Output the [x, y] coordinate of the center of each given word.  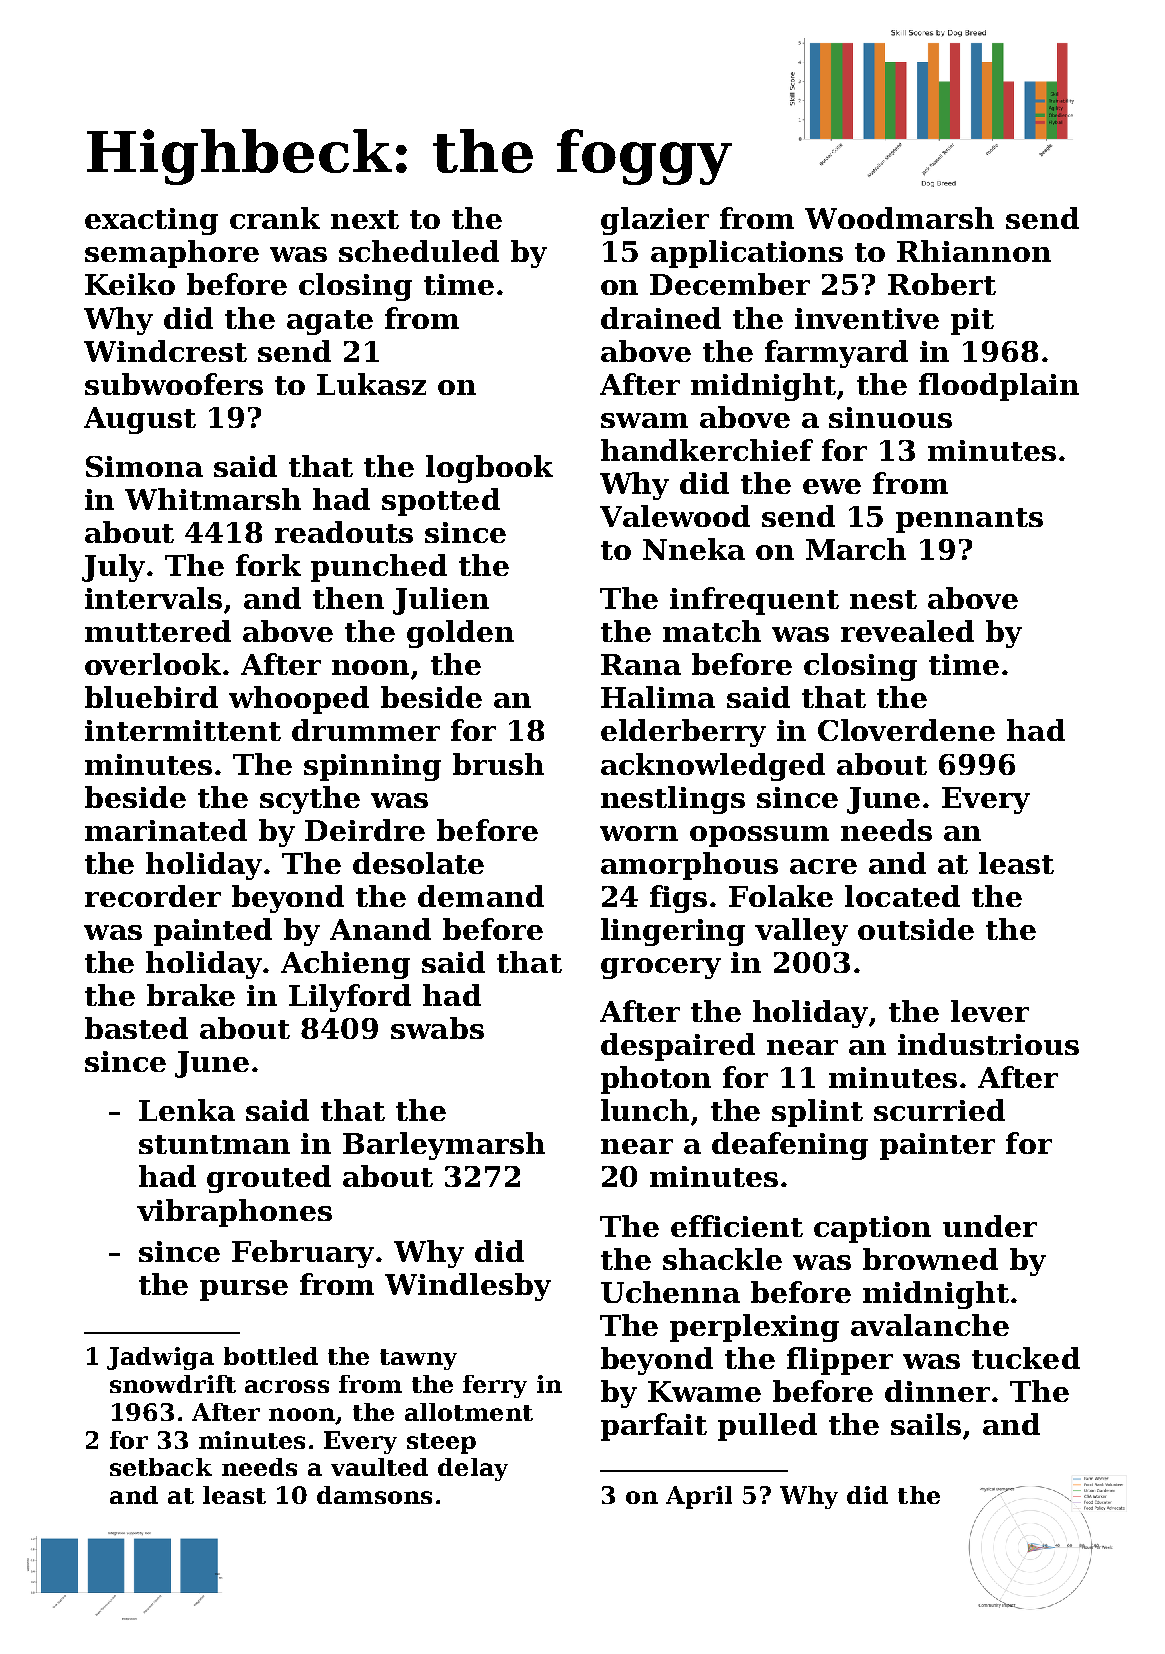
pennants [969, 520]
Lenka [187, 1110]
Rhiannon [974, 251]
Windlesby [468, 1287]
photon [656, 1080]
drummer [366, 730]
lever [990, 1011]
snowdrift [173, 1384]
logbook [489, 469]
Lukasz [371, 384]
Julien [441, 601]
